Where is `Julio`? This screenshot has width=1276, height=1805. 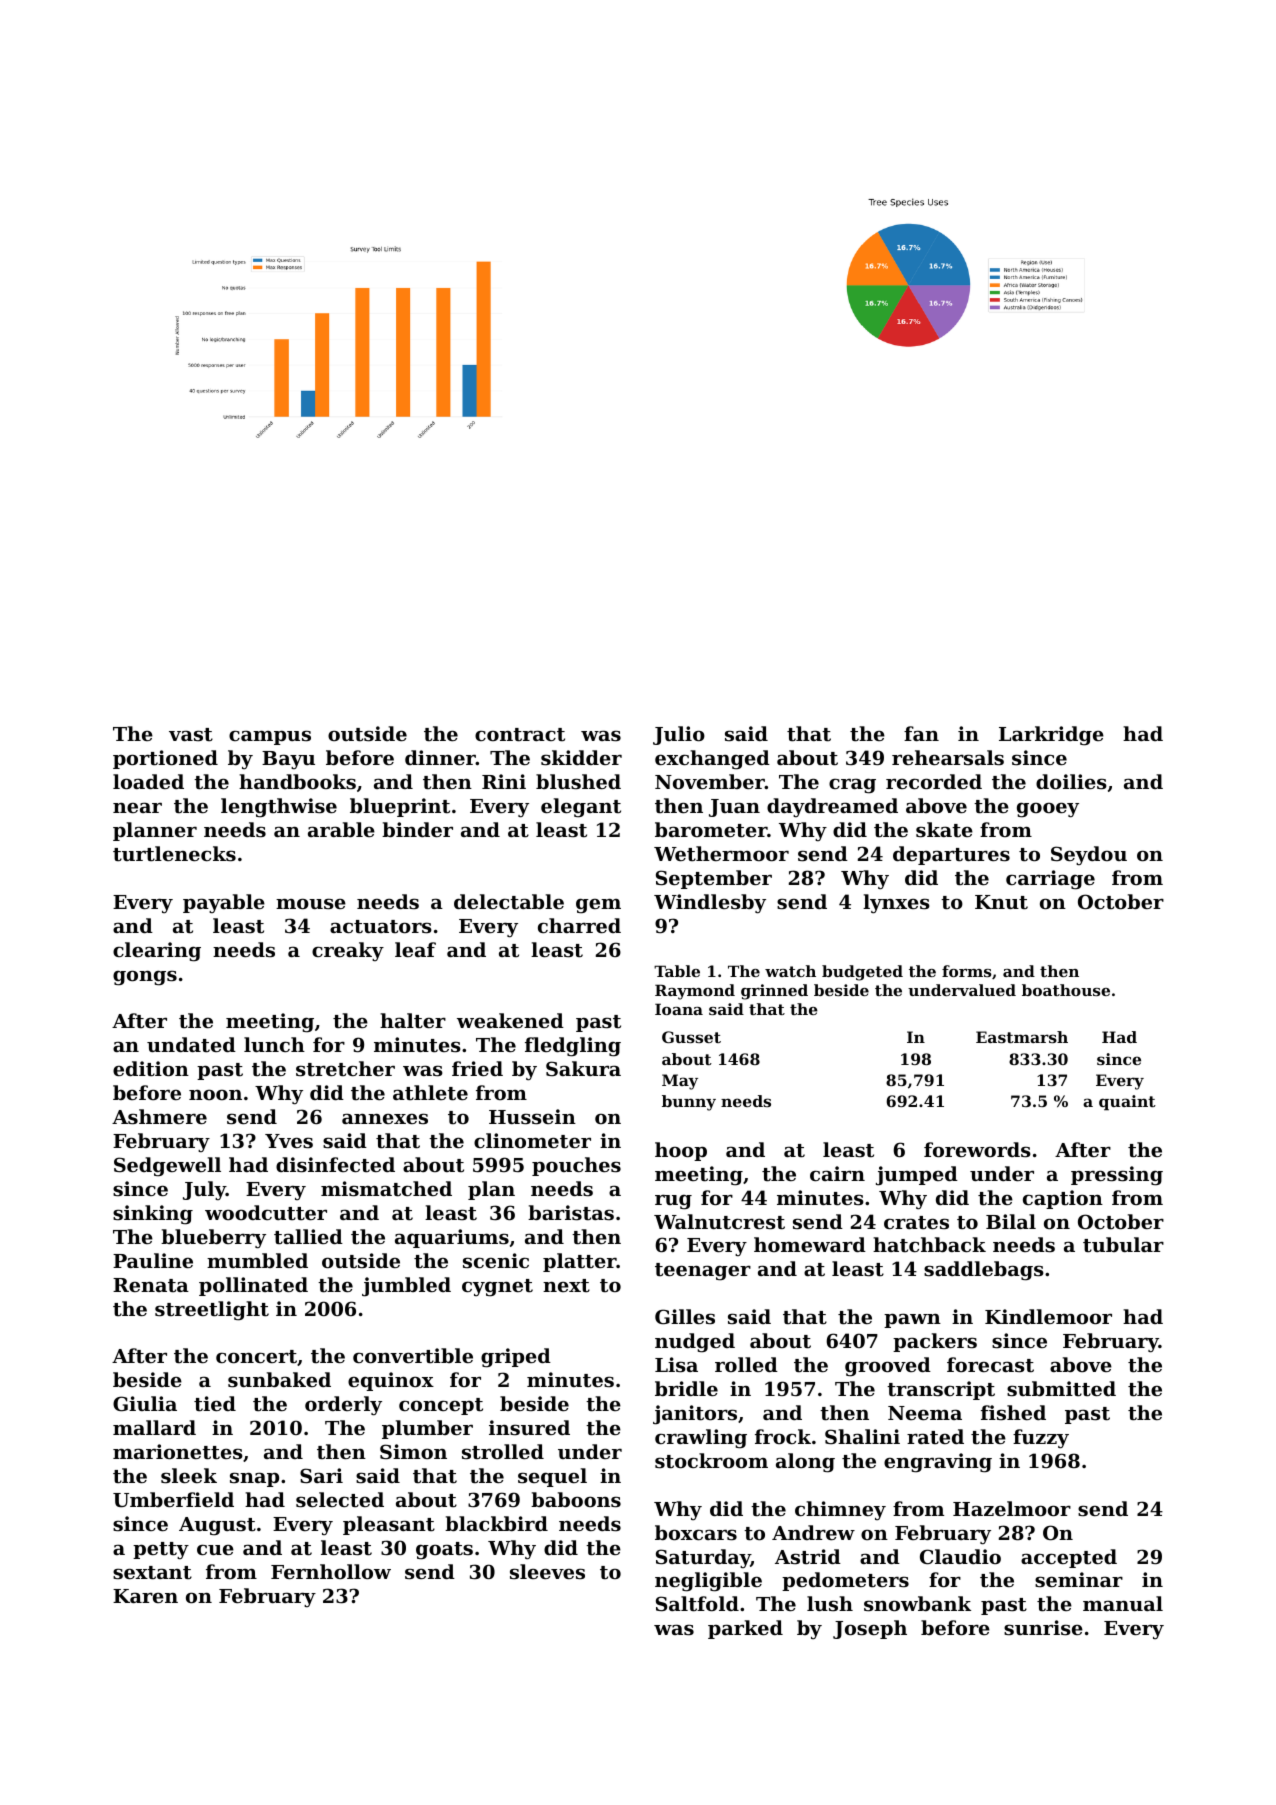
Julio is located at coordinates (679, 735).
